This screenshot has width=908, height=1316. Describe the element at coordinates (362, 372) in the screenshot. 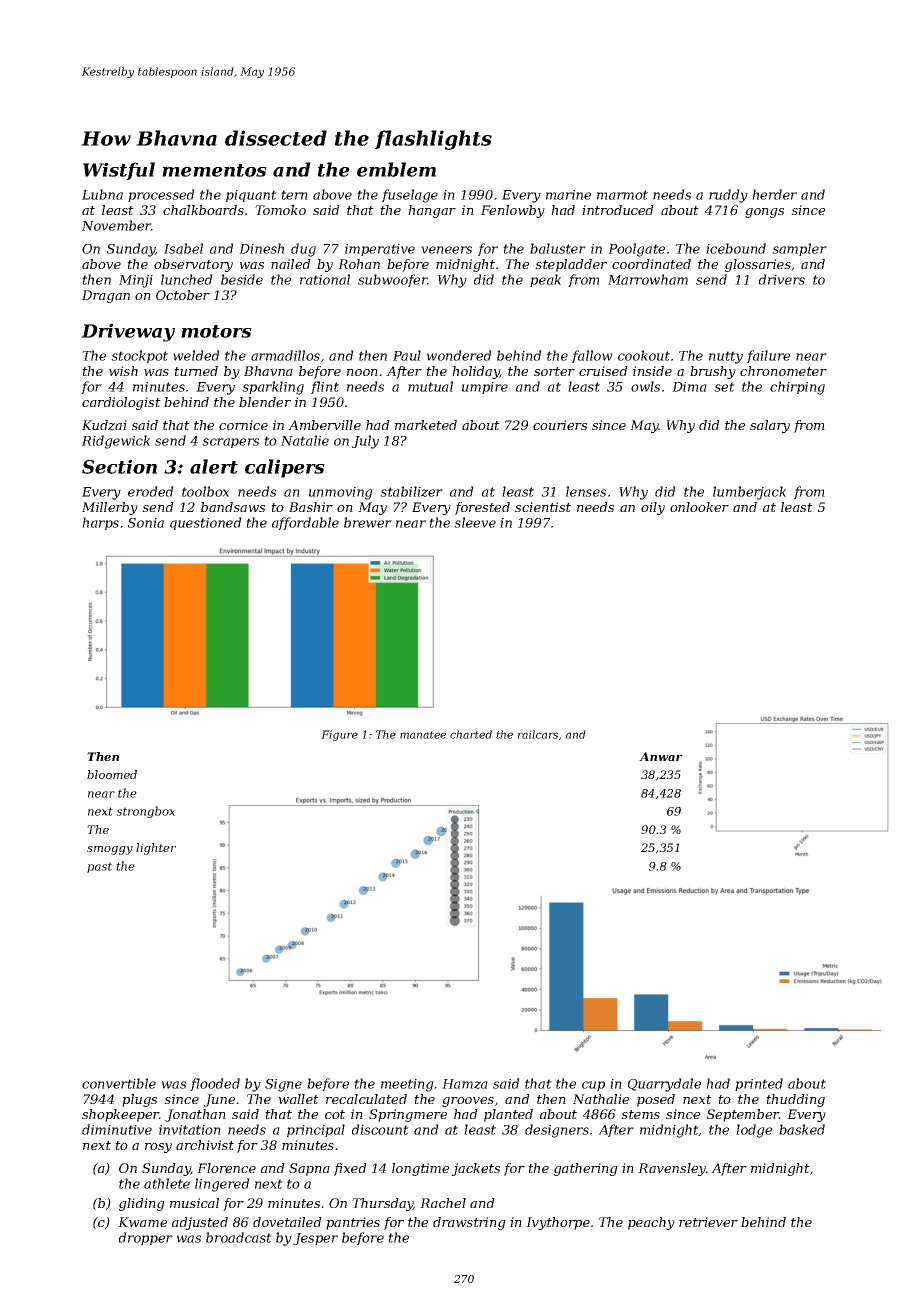

I see `noon` at that location.
